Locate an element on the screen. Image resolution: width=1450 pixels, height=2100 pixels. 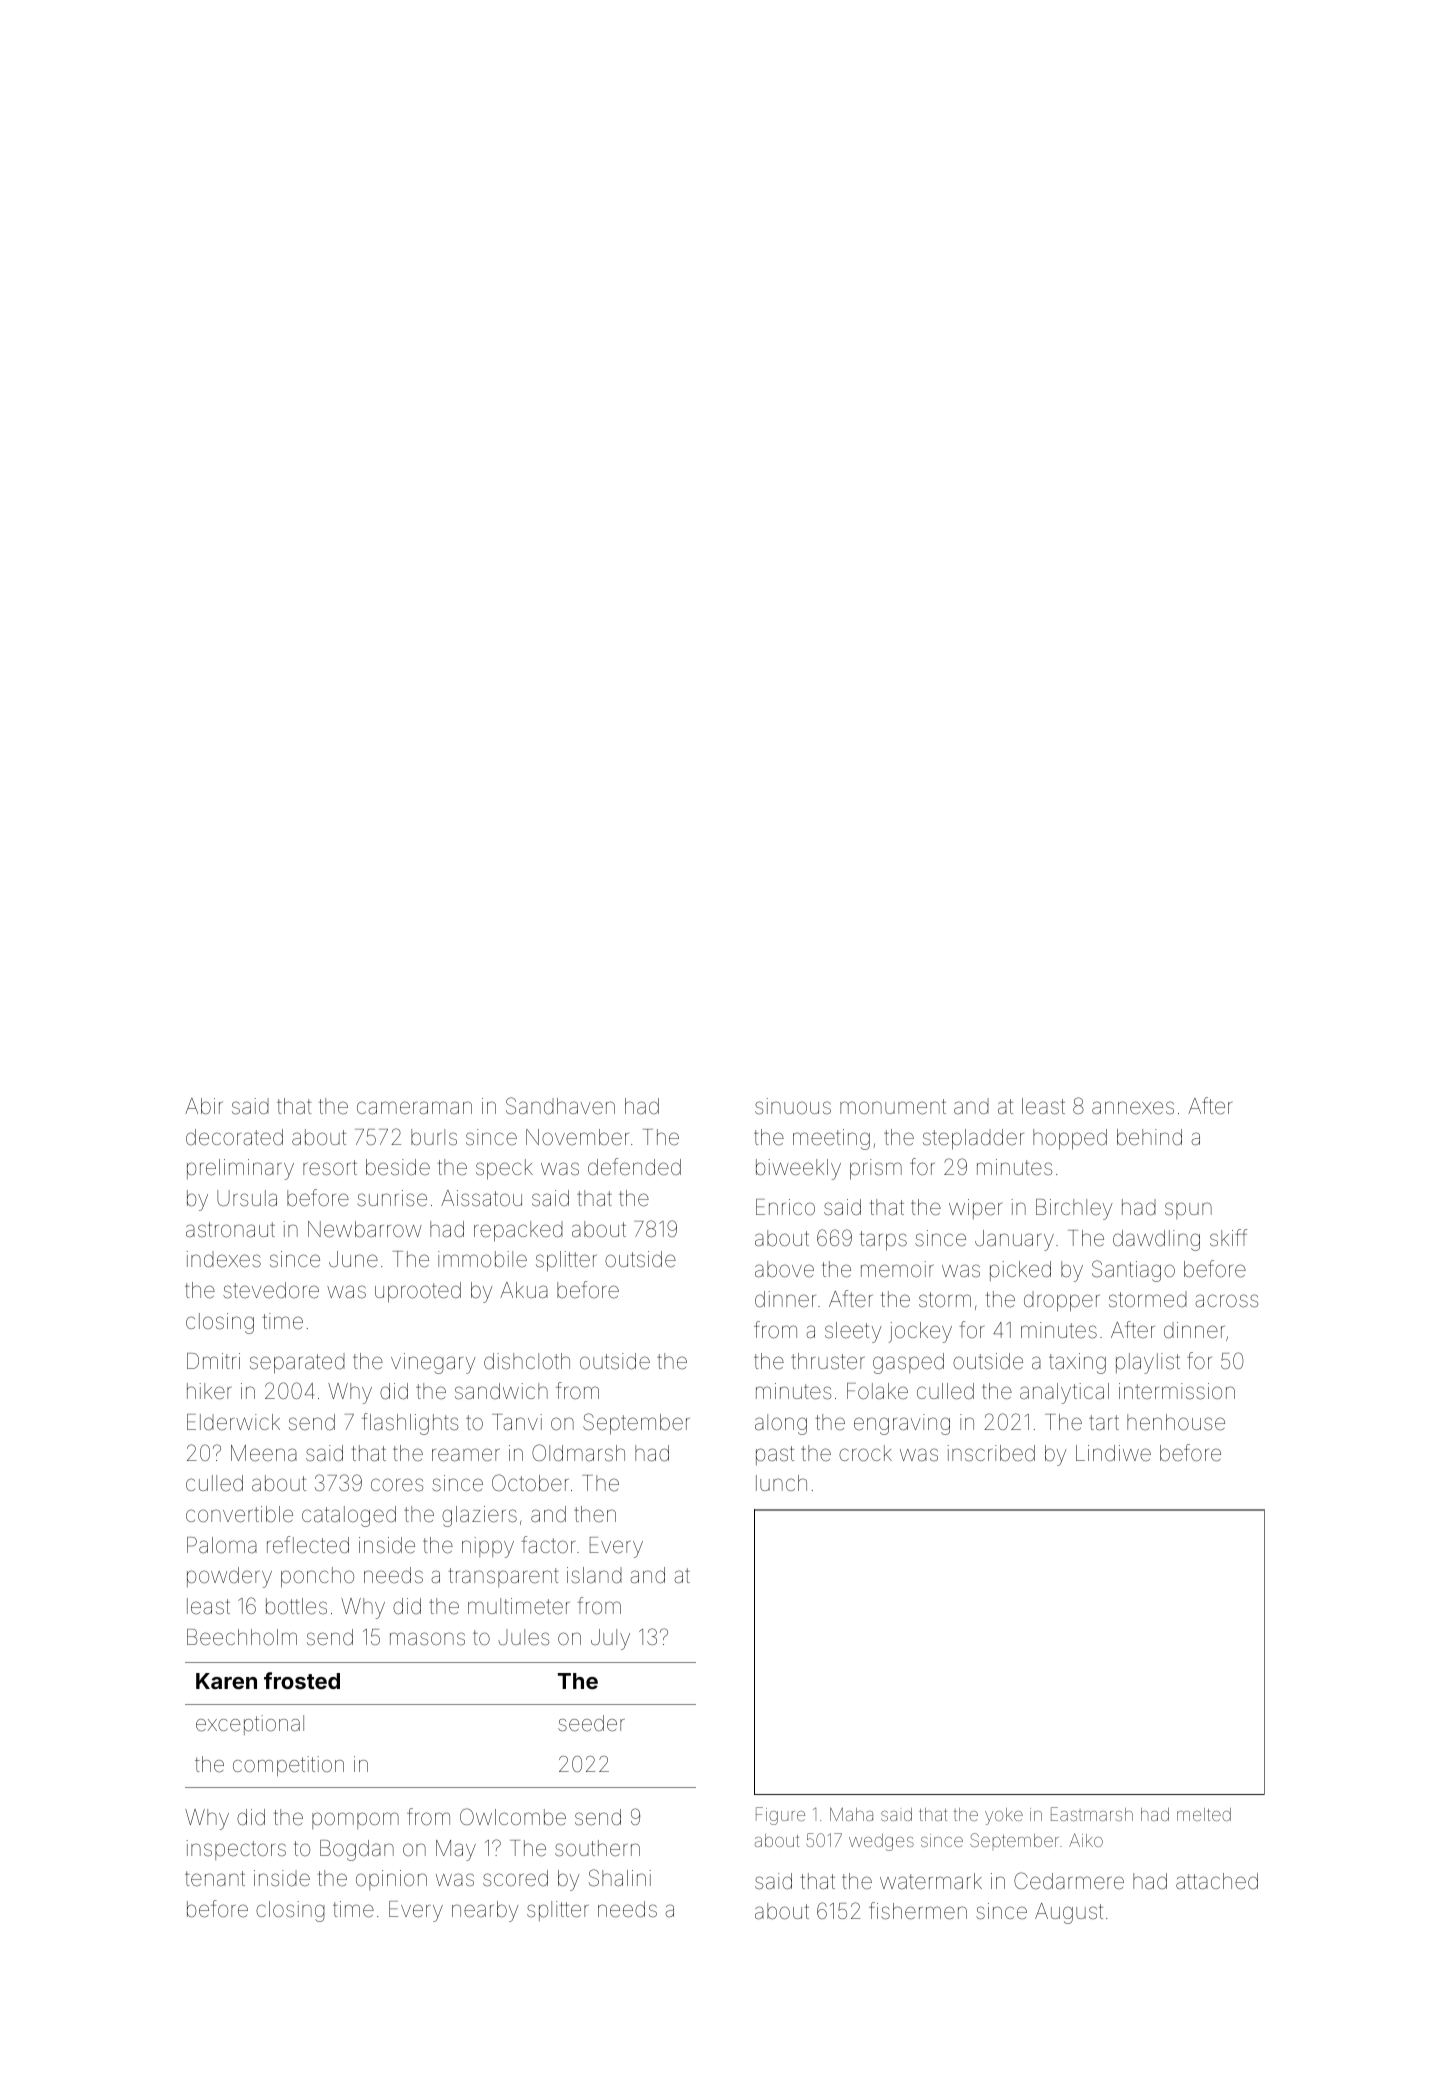
Eastmarsh is located at coordinates (1092, 1814).
